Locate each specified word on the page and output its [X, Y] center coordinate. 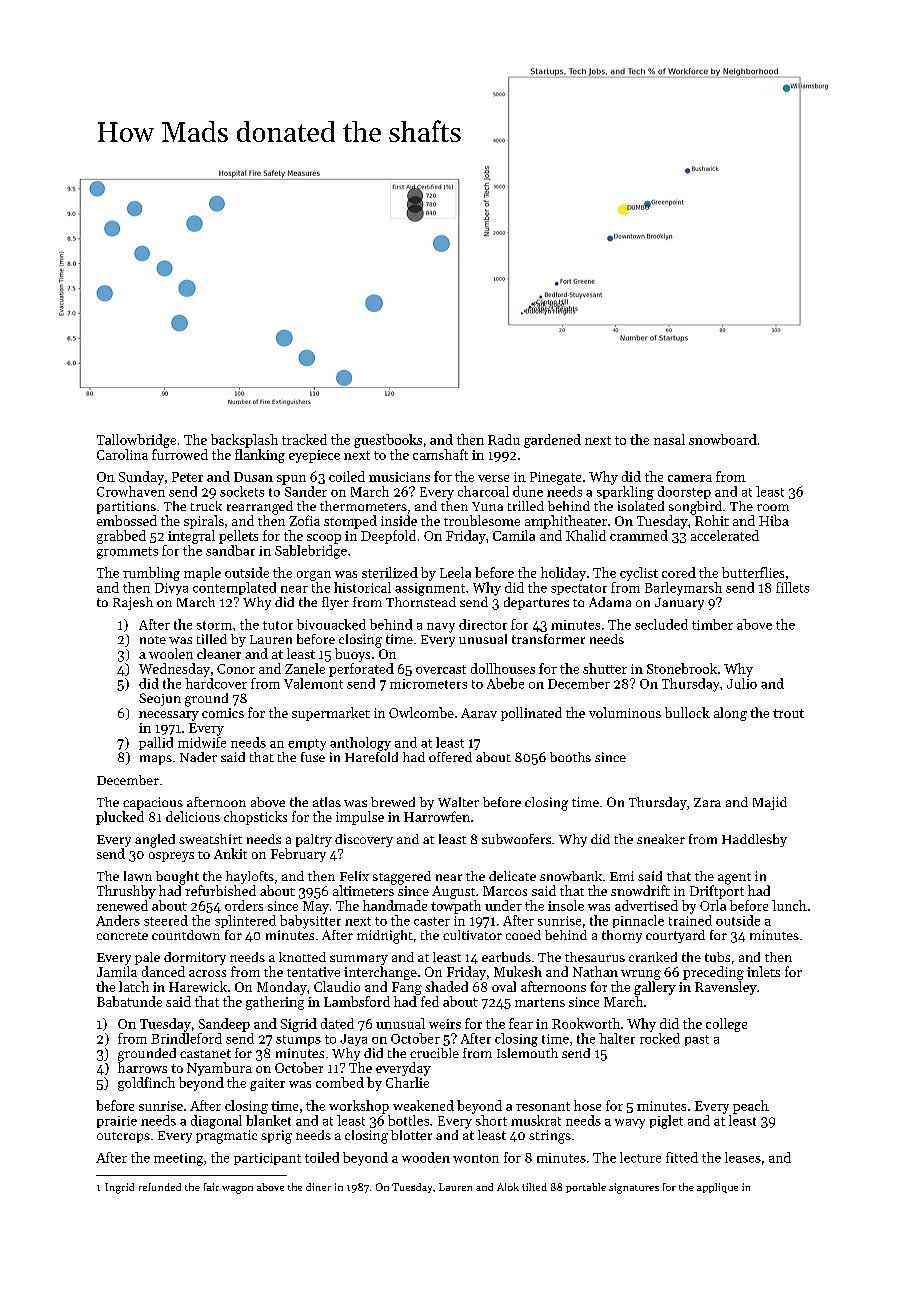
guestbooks [388, 441]
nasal [669, 439]
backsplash [244, 441]
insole [566, 905]
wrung [641, 975]
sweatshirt [210, 839]
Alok [508, 1187]
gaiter [267, 1084]
